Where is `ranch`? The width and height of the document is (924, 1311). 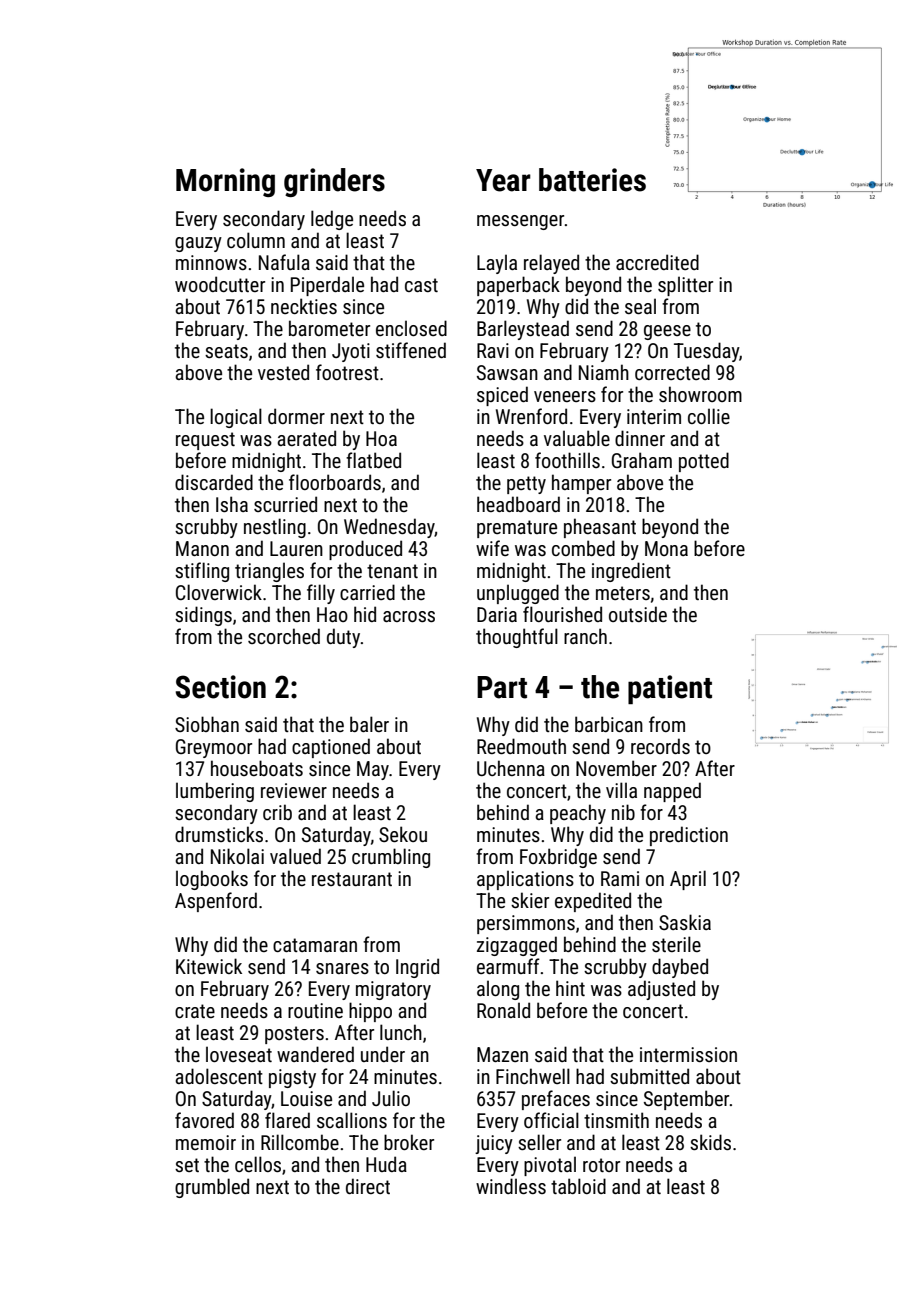
ranch is located at coordinates (585, 636).
